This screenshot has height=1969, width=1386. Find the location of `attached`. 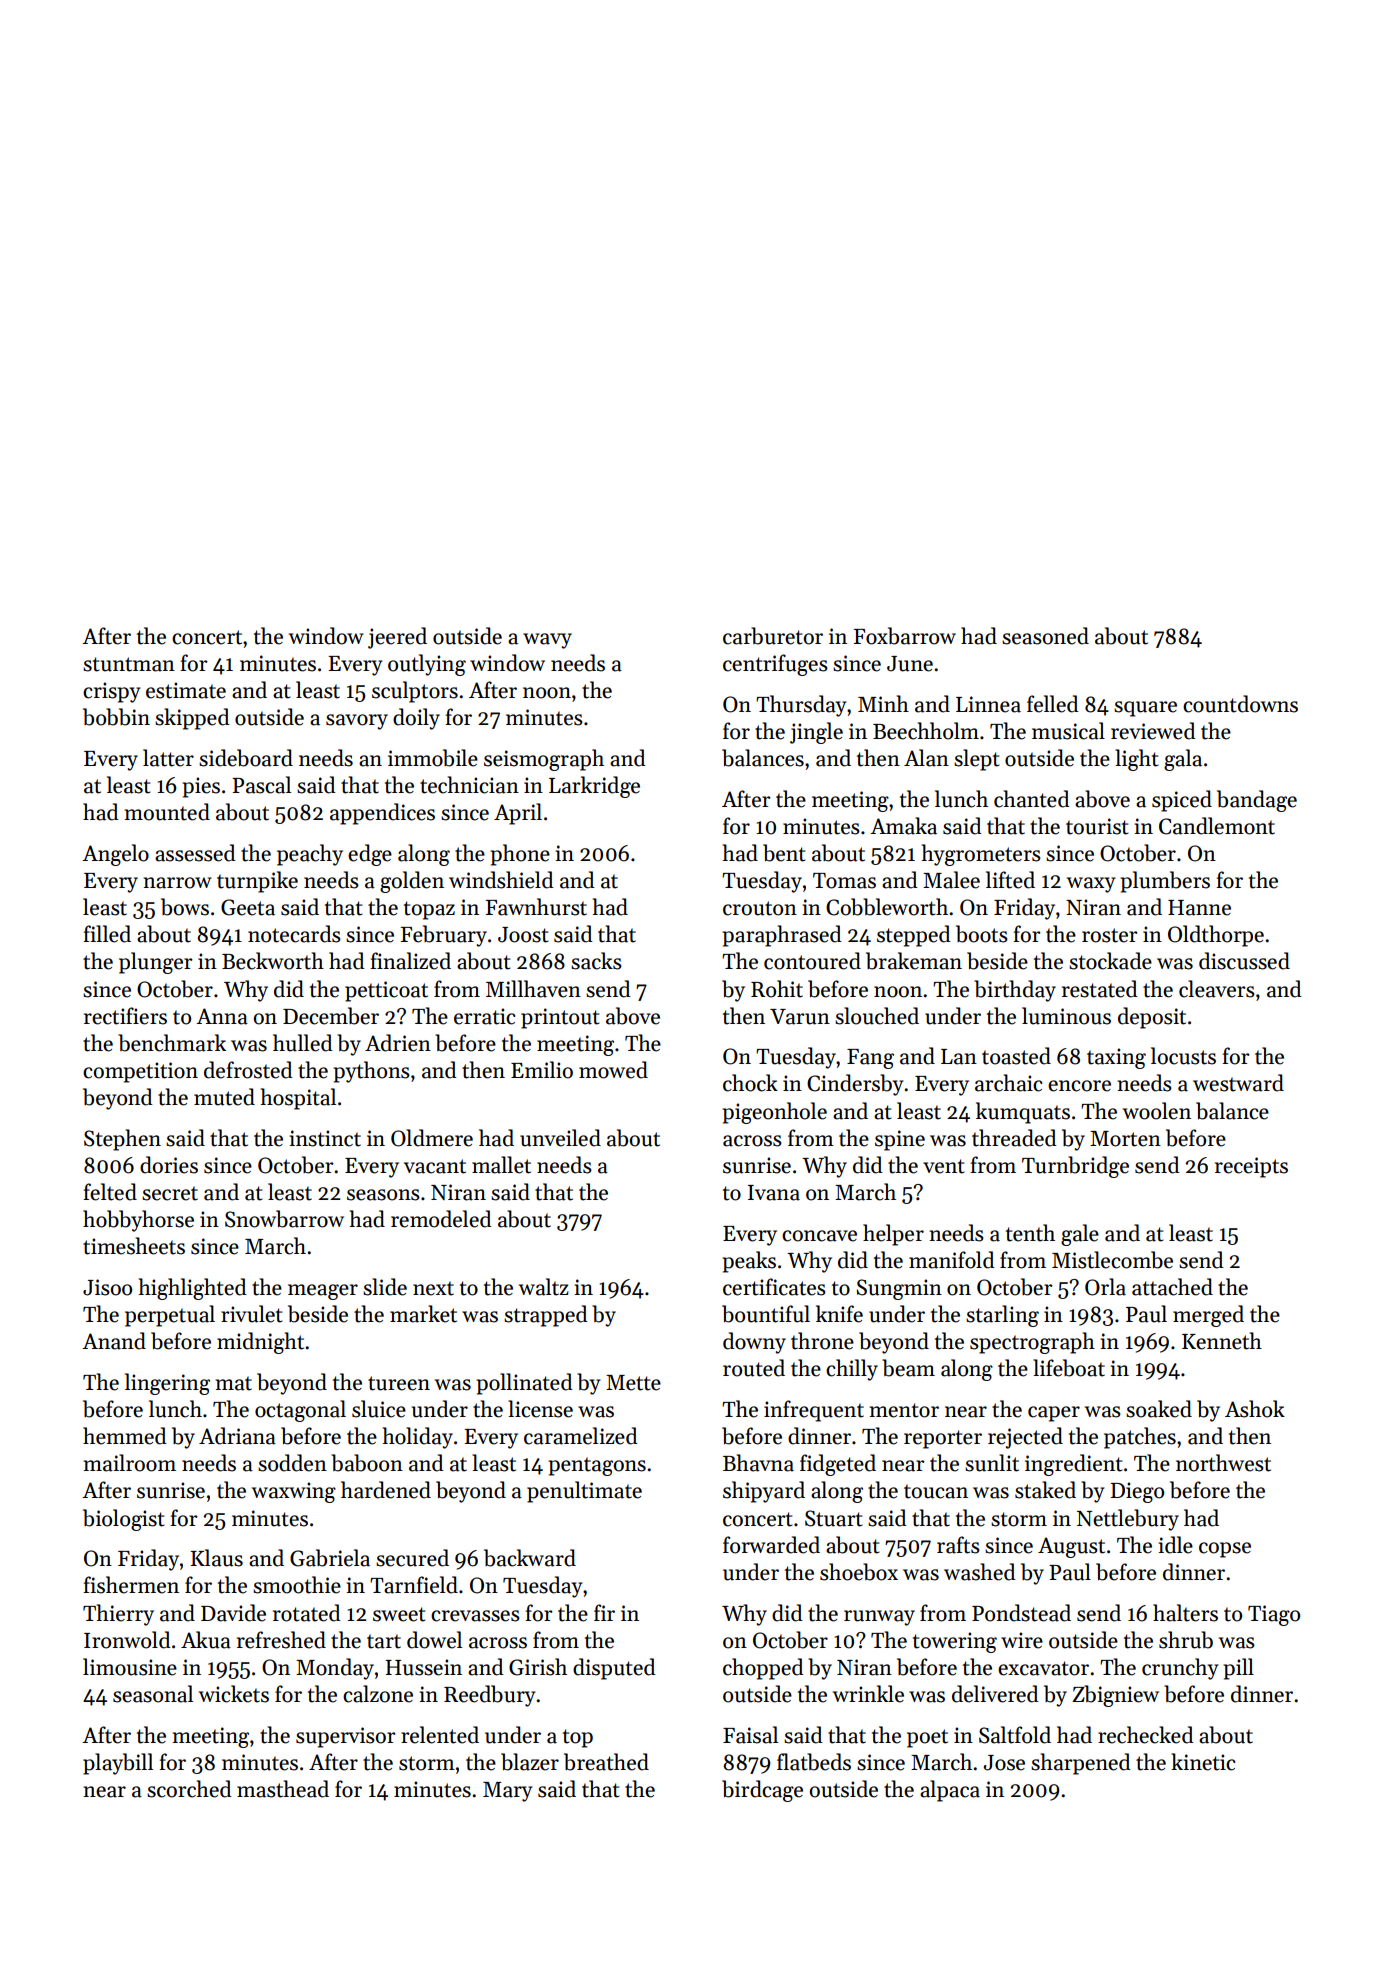

attached is located at coordinates (1172, 1287).
